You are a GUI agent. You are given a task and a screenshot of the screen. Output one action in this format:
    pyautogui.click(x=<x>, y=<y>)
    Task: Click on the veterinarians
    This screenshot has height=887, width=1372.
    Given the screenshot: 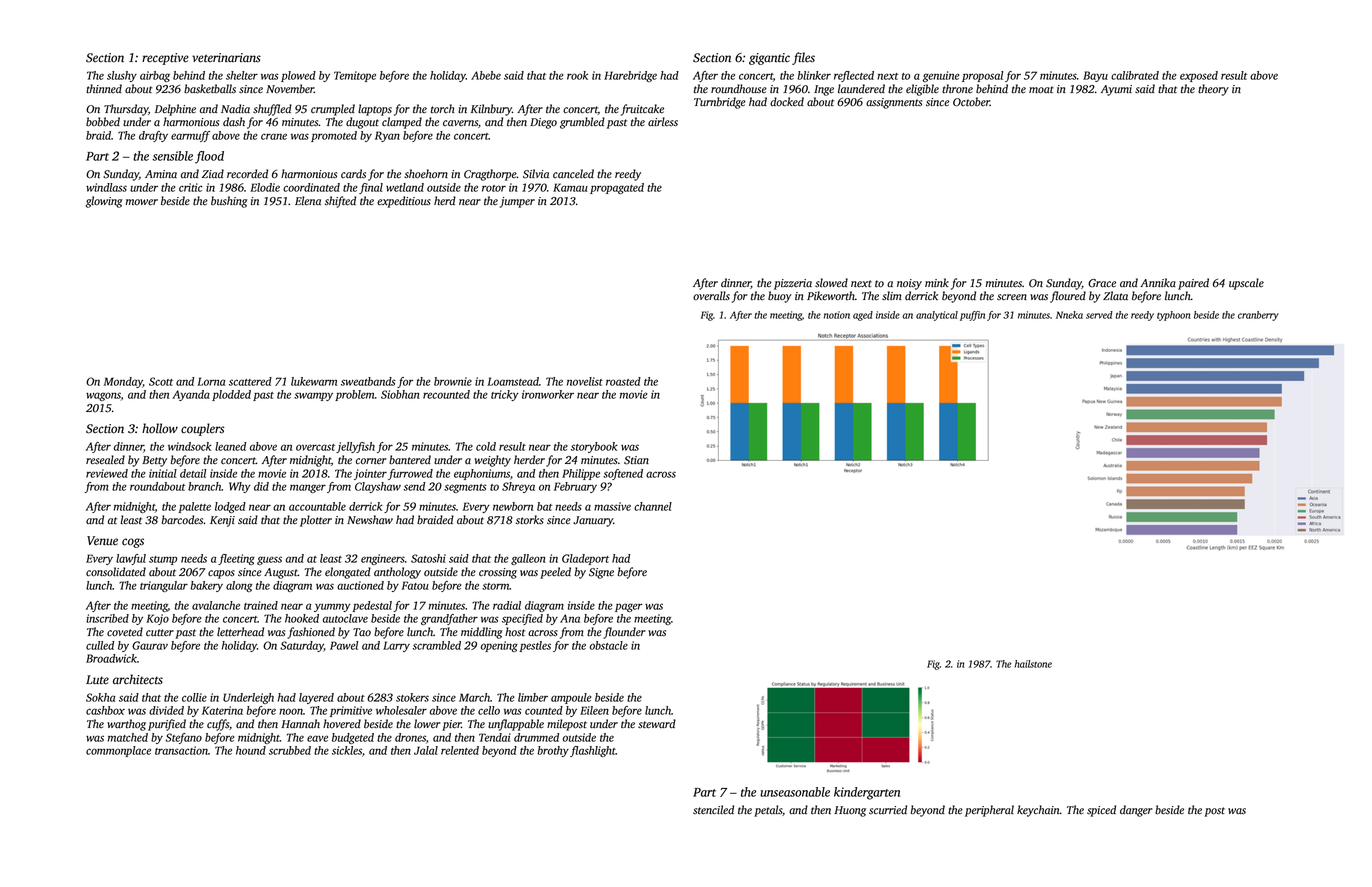 What is the action you would take?
    pyautogui.click(x=226, y=58)
